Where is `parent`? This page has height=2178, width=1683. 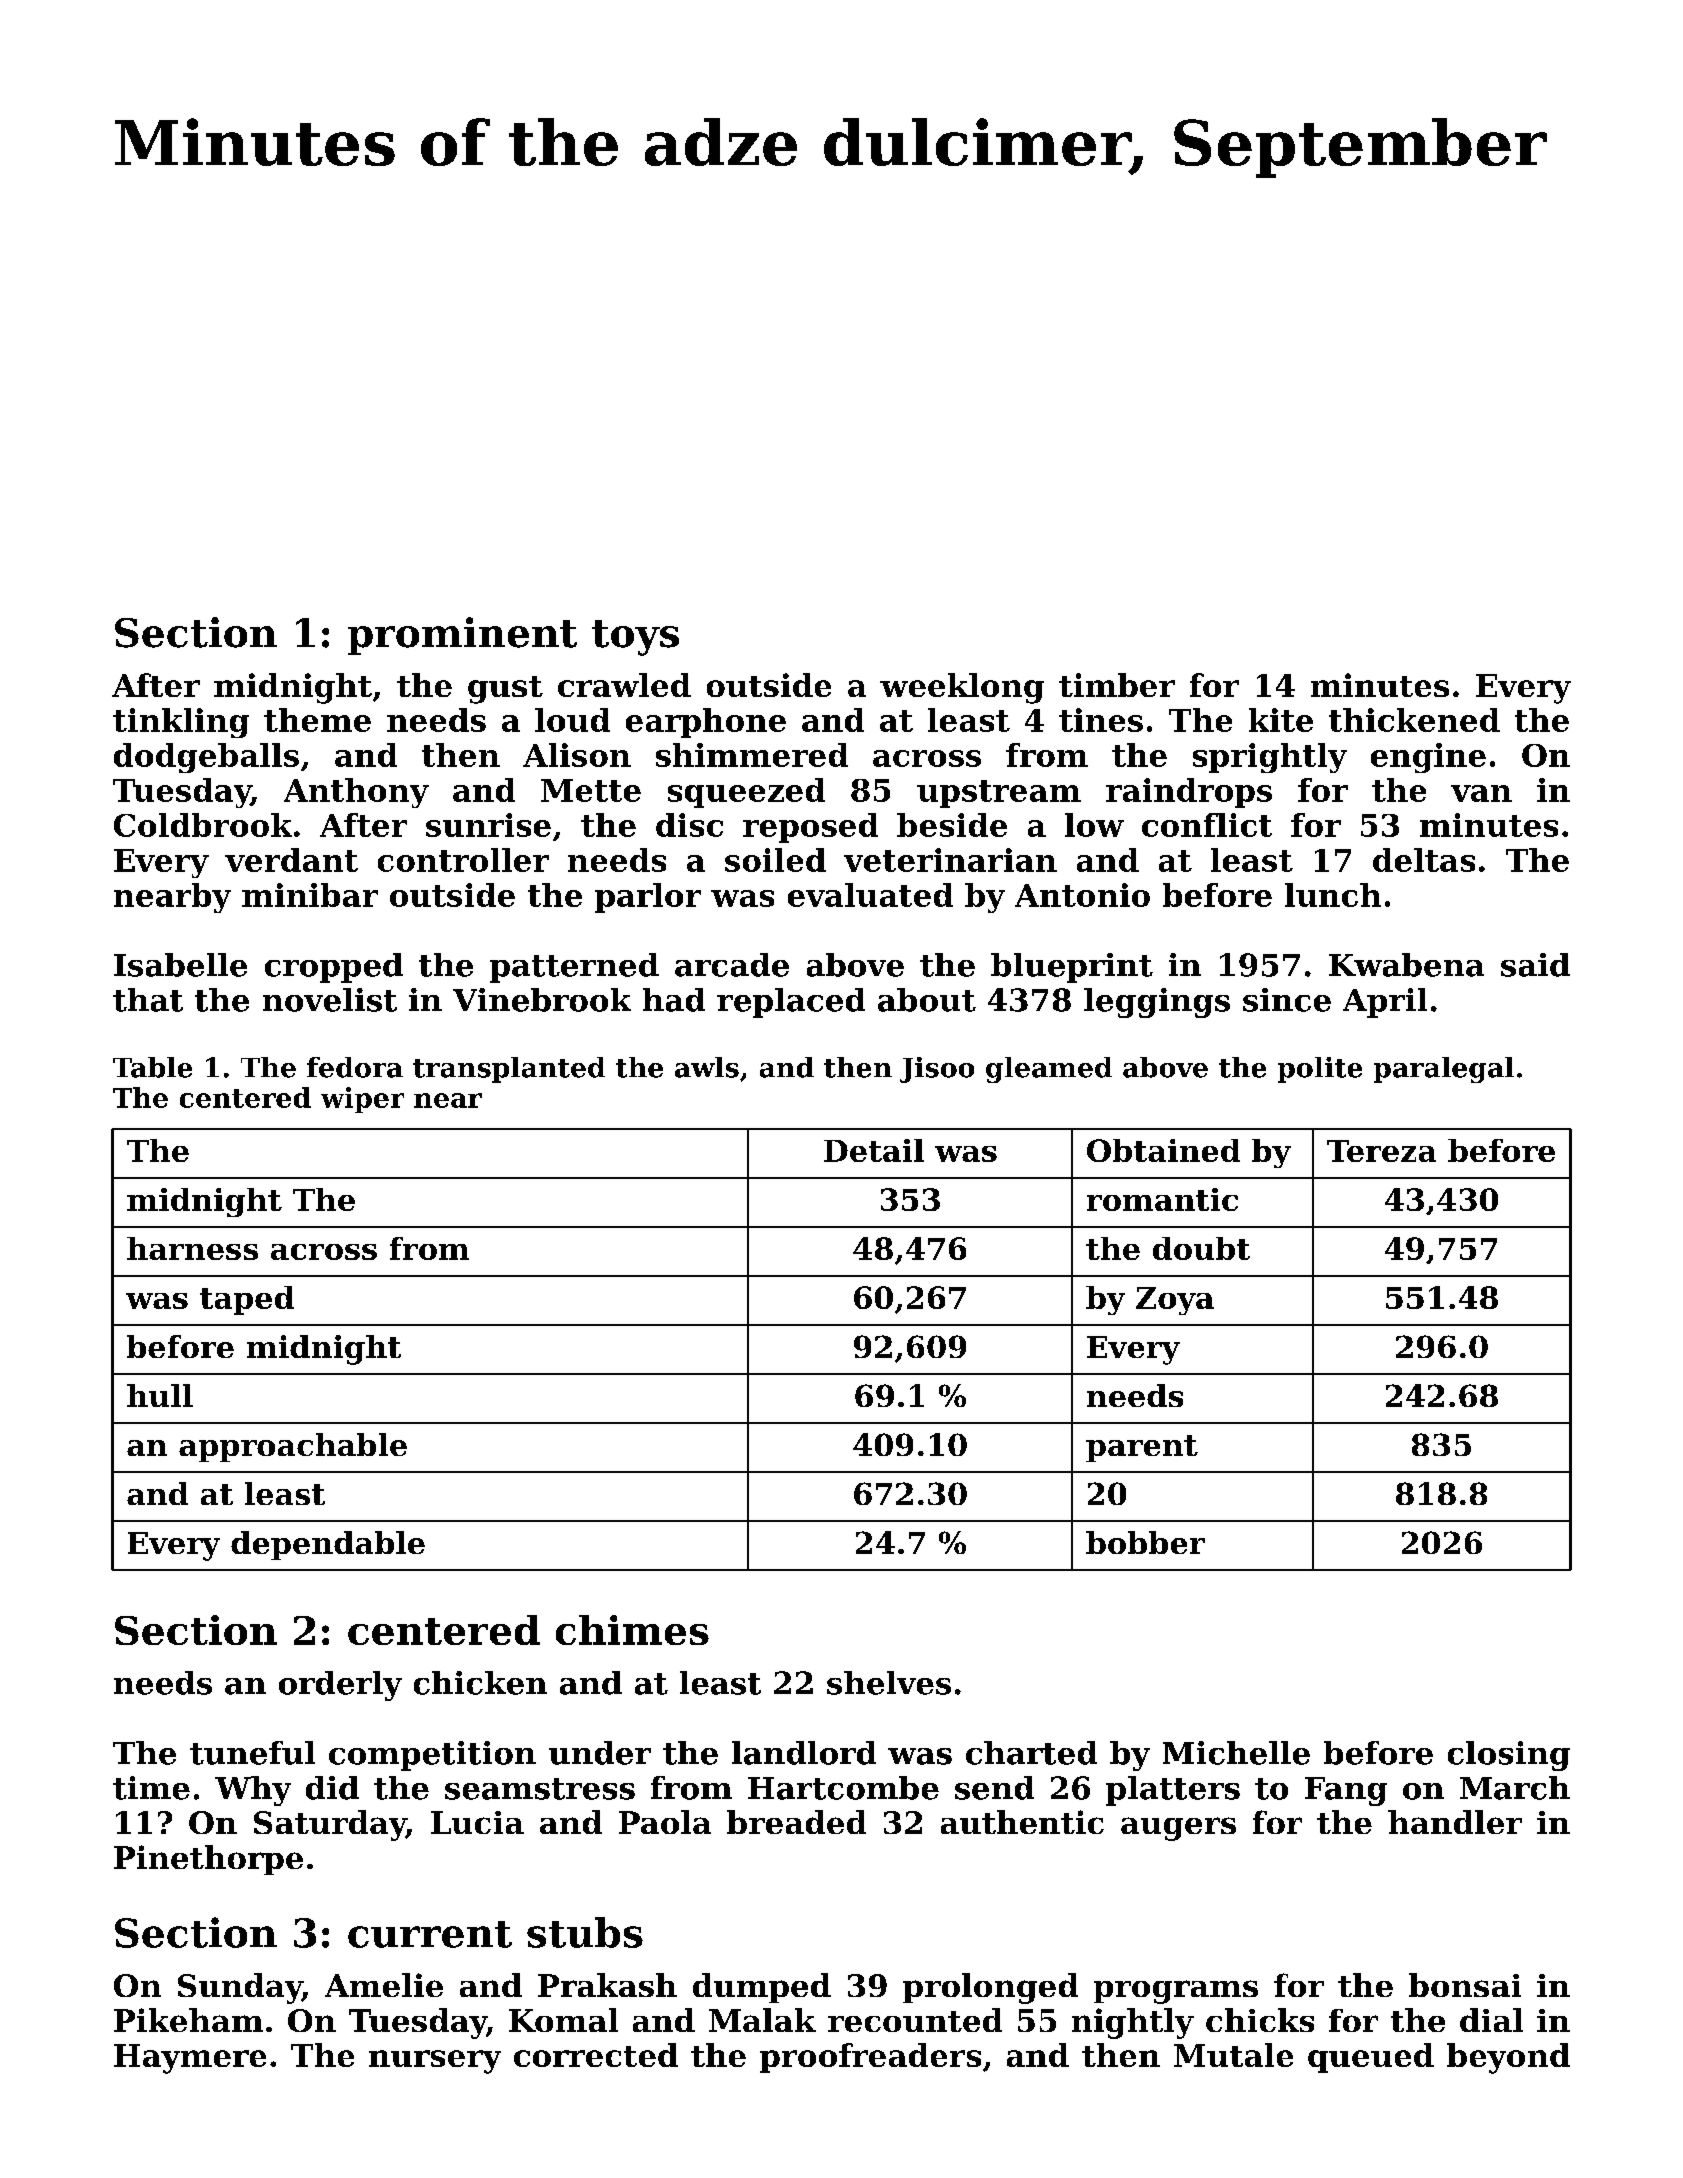
parent is located at coordinates (1142, 1448).
